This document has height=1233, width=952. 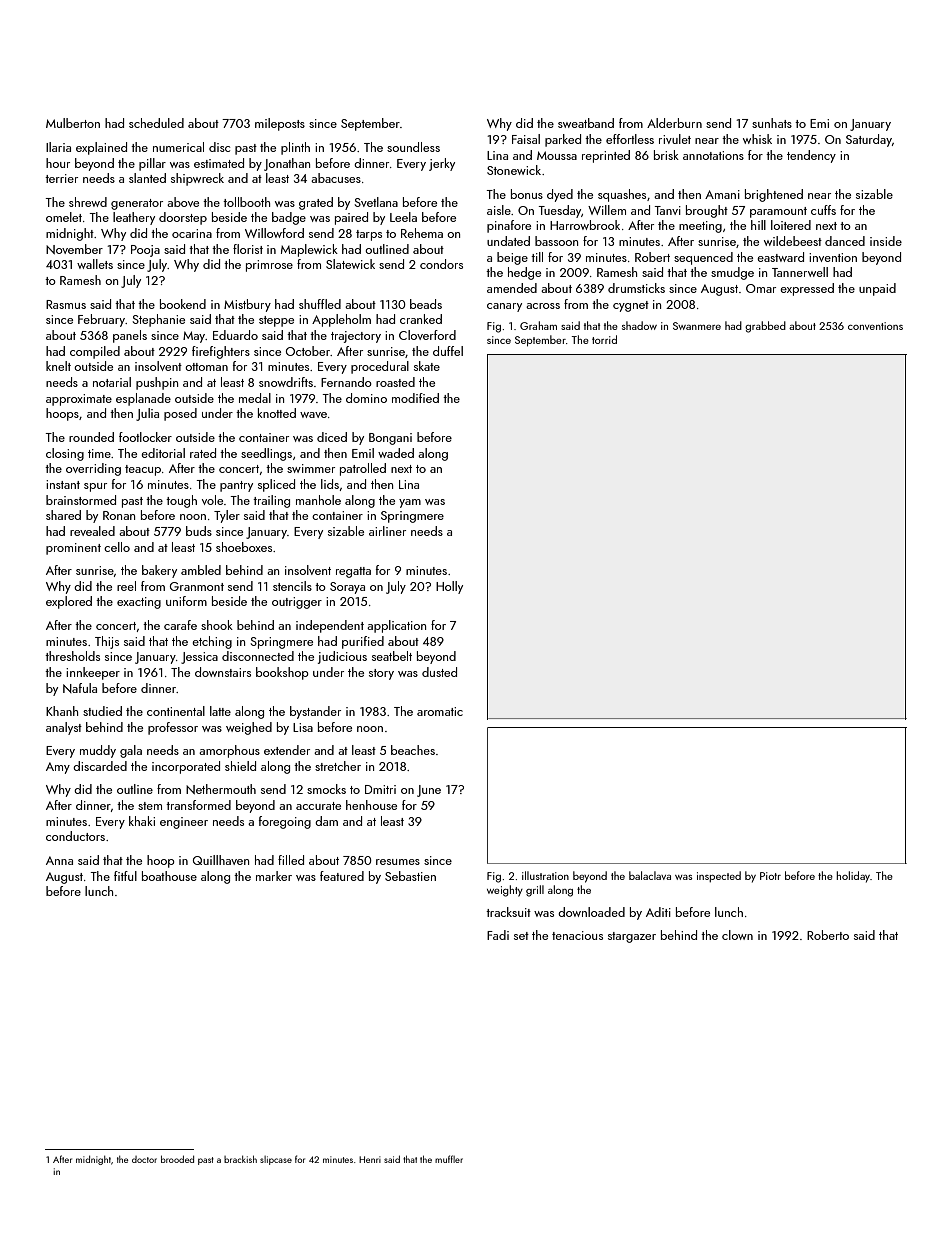 I want to click on June, so click(x=429, y=791).
